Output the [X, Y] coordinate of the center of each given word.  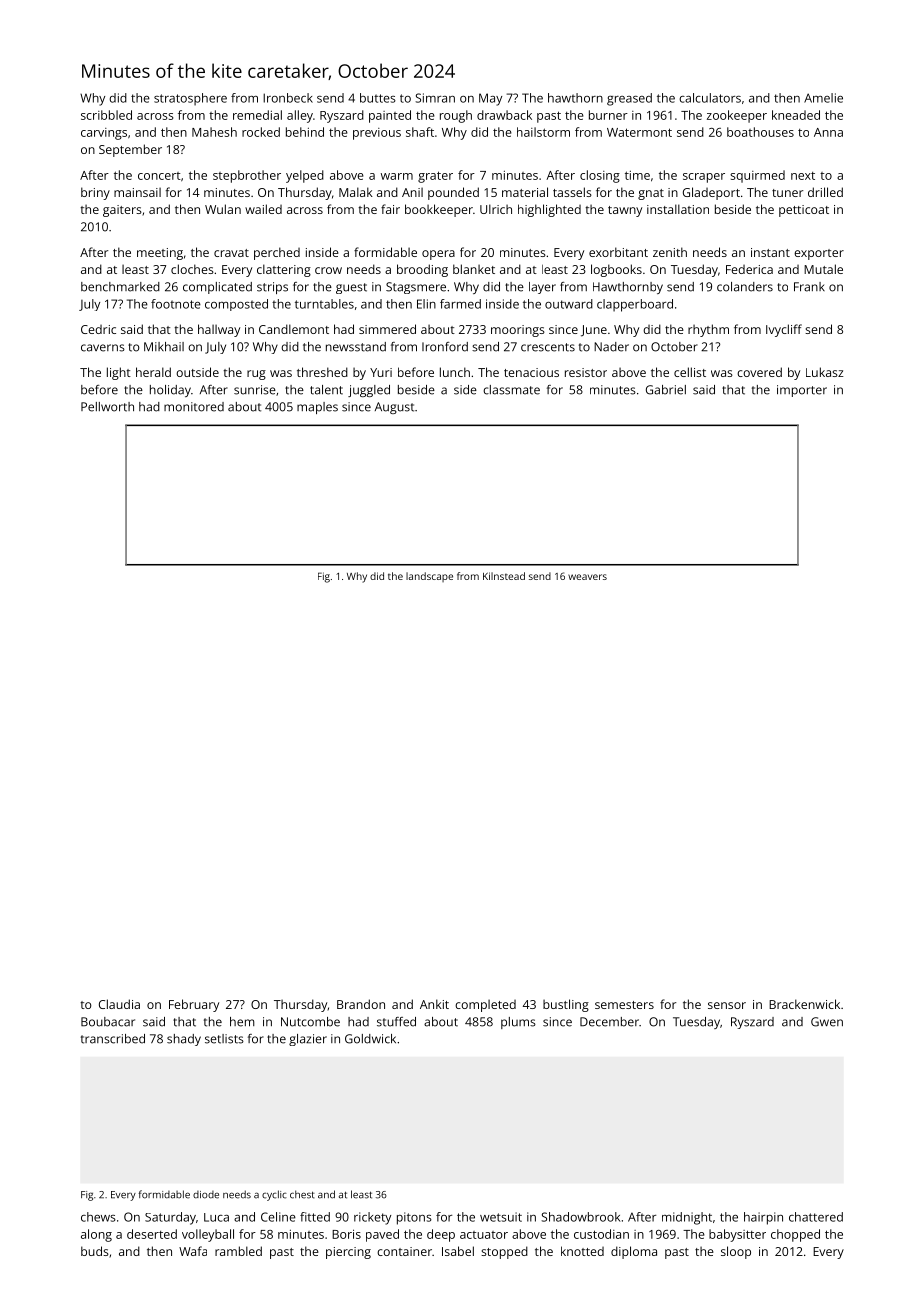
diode [206, 1195]
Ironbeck [288, 98]
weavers [587, 577]
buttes [378, 98]
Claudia [119, 1004]
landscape [429, 577]
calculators [710, 98]
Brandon [361, 1004]
